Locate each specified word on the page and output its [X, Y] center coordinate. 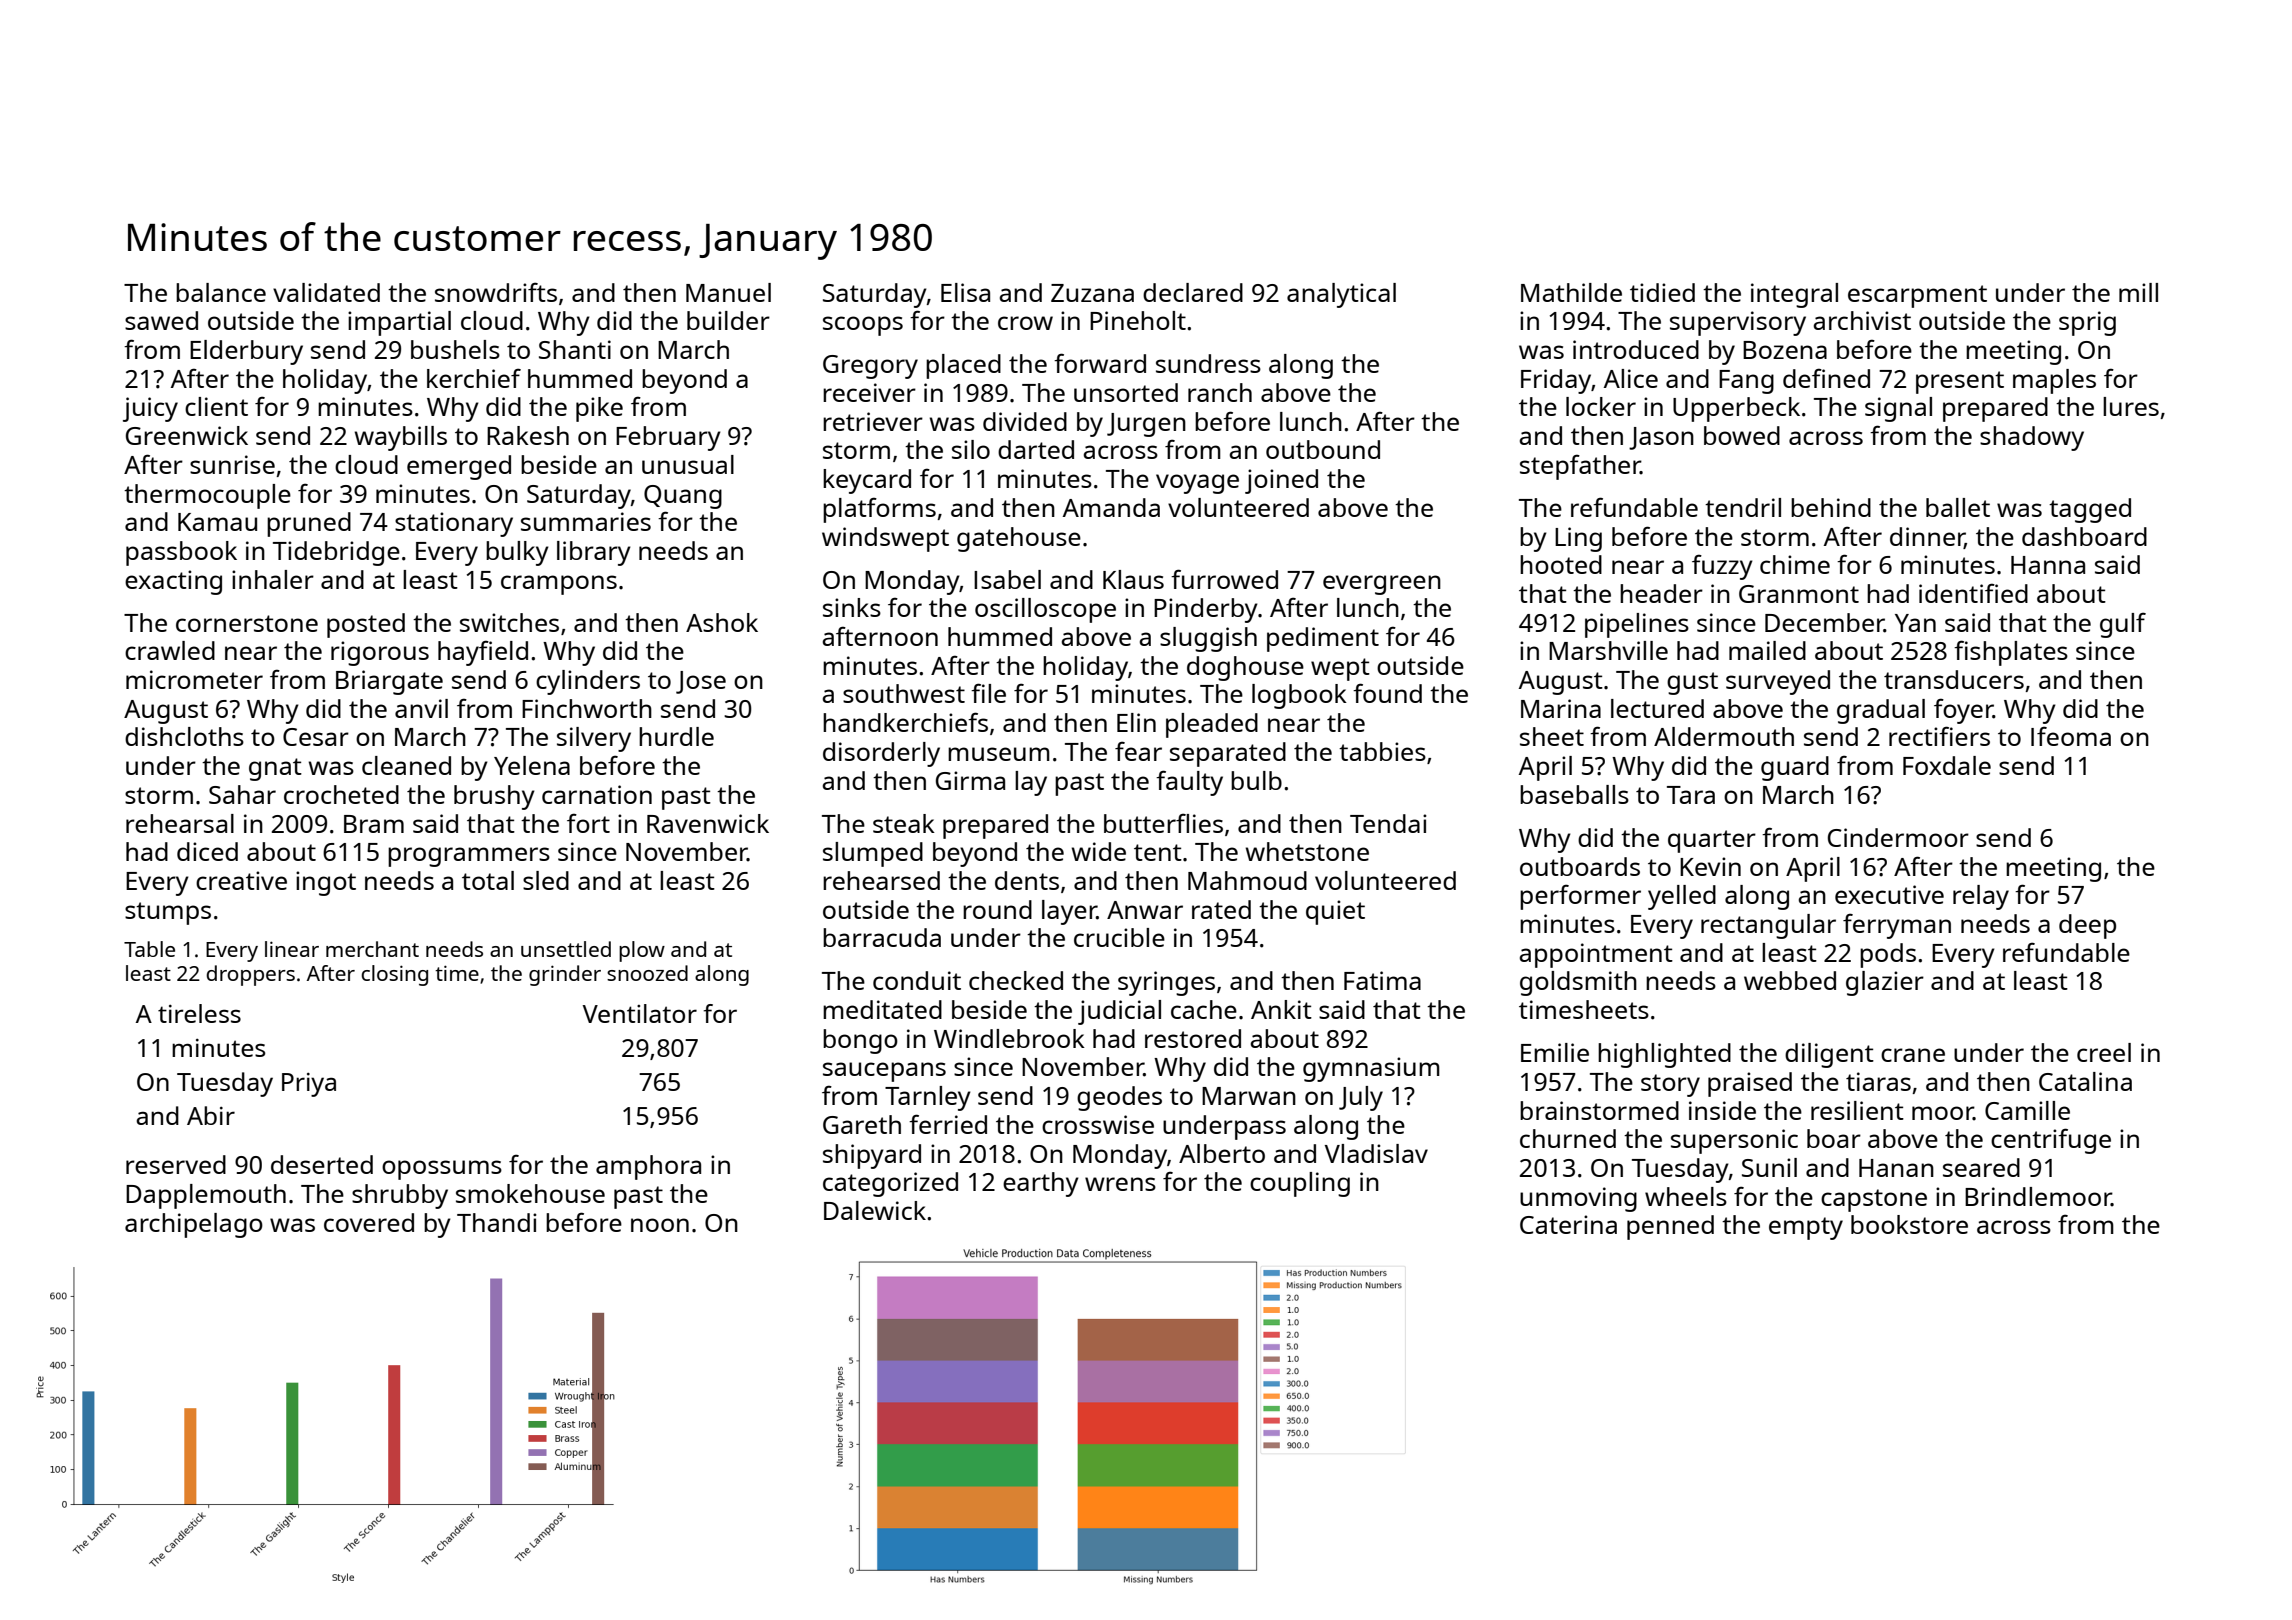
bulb [1256, 780]
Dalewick [875, 1210]
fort [588, 823]
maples [2054, 381]
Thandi [497, 1222]
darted [1036, 449]
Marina [1561, 708]
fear [1138, 751]
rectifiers [1939, 736]
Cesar [316, 737]
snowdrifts [496, 292]
